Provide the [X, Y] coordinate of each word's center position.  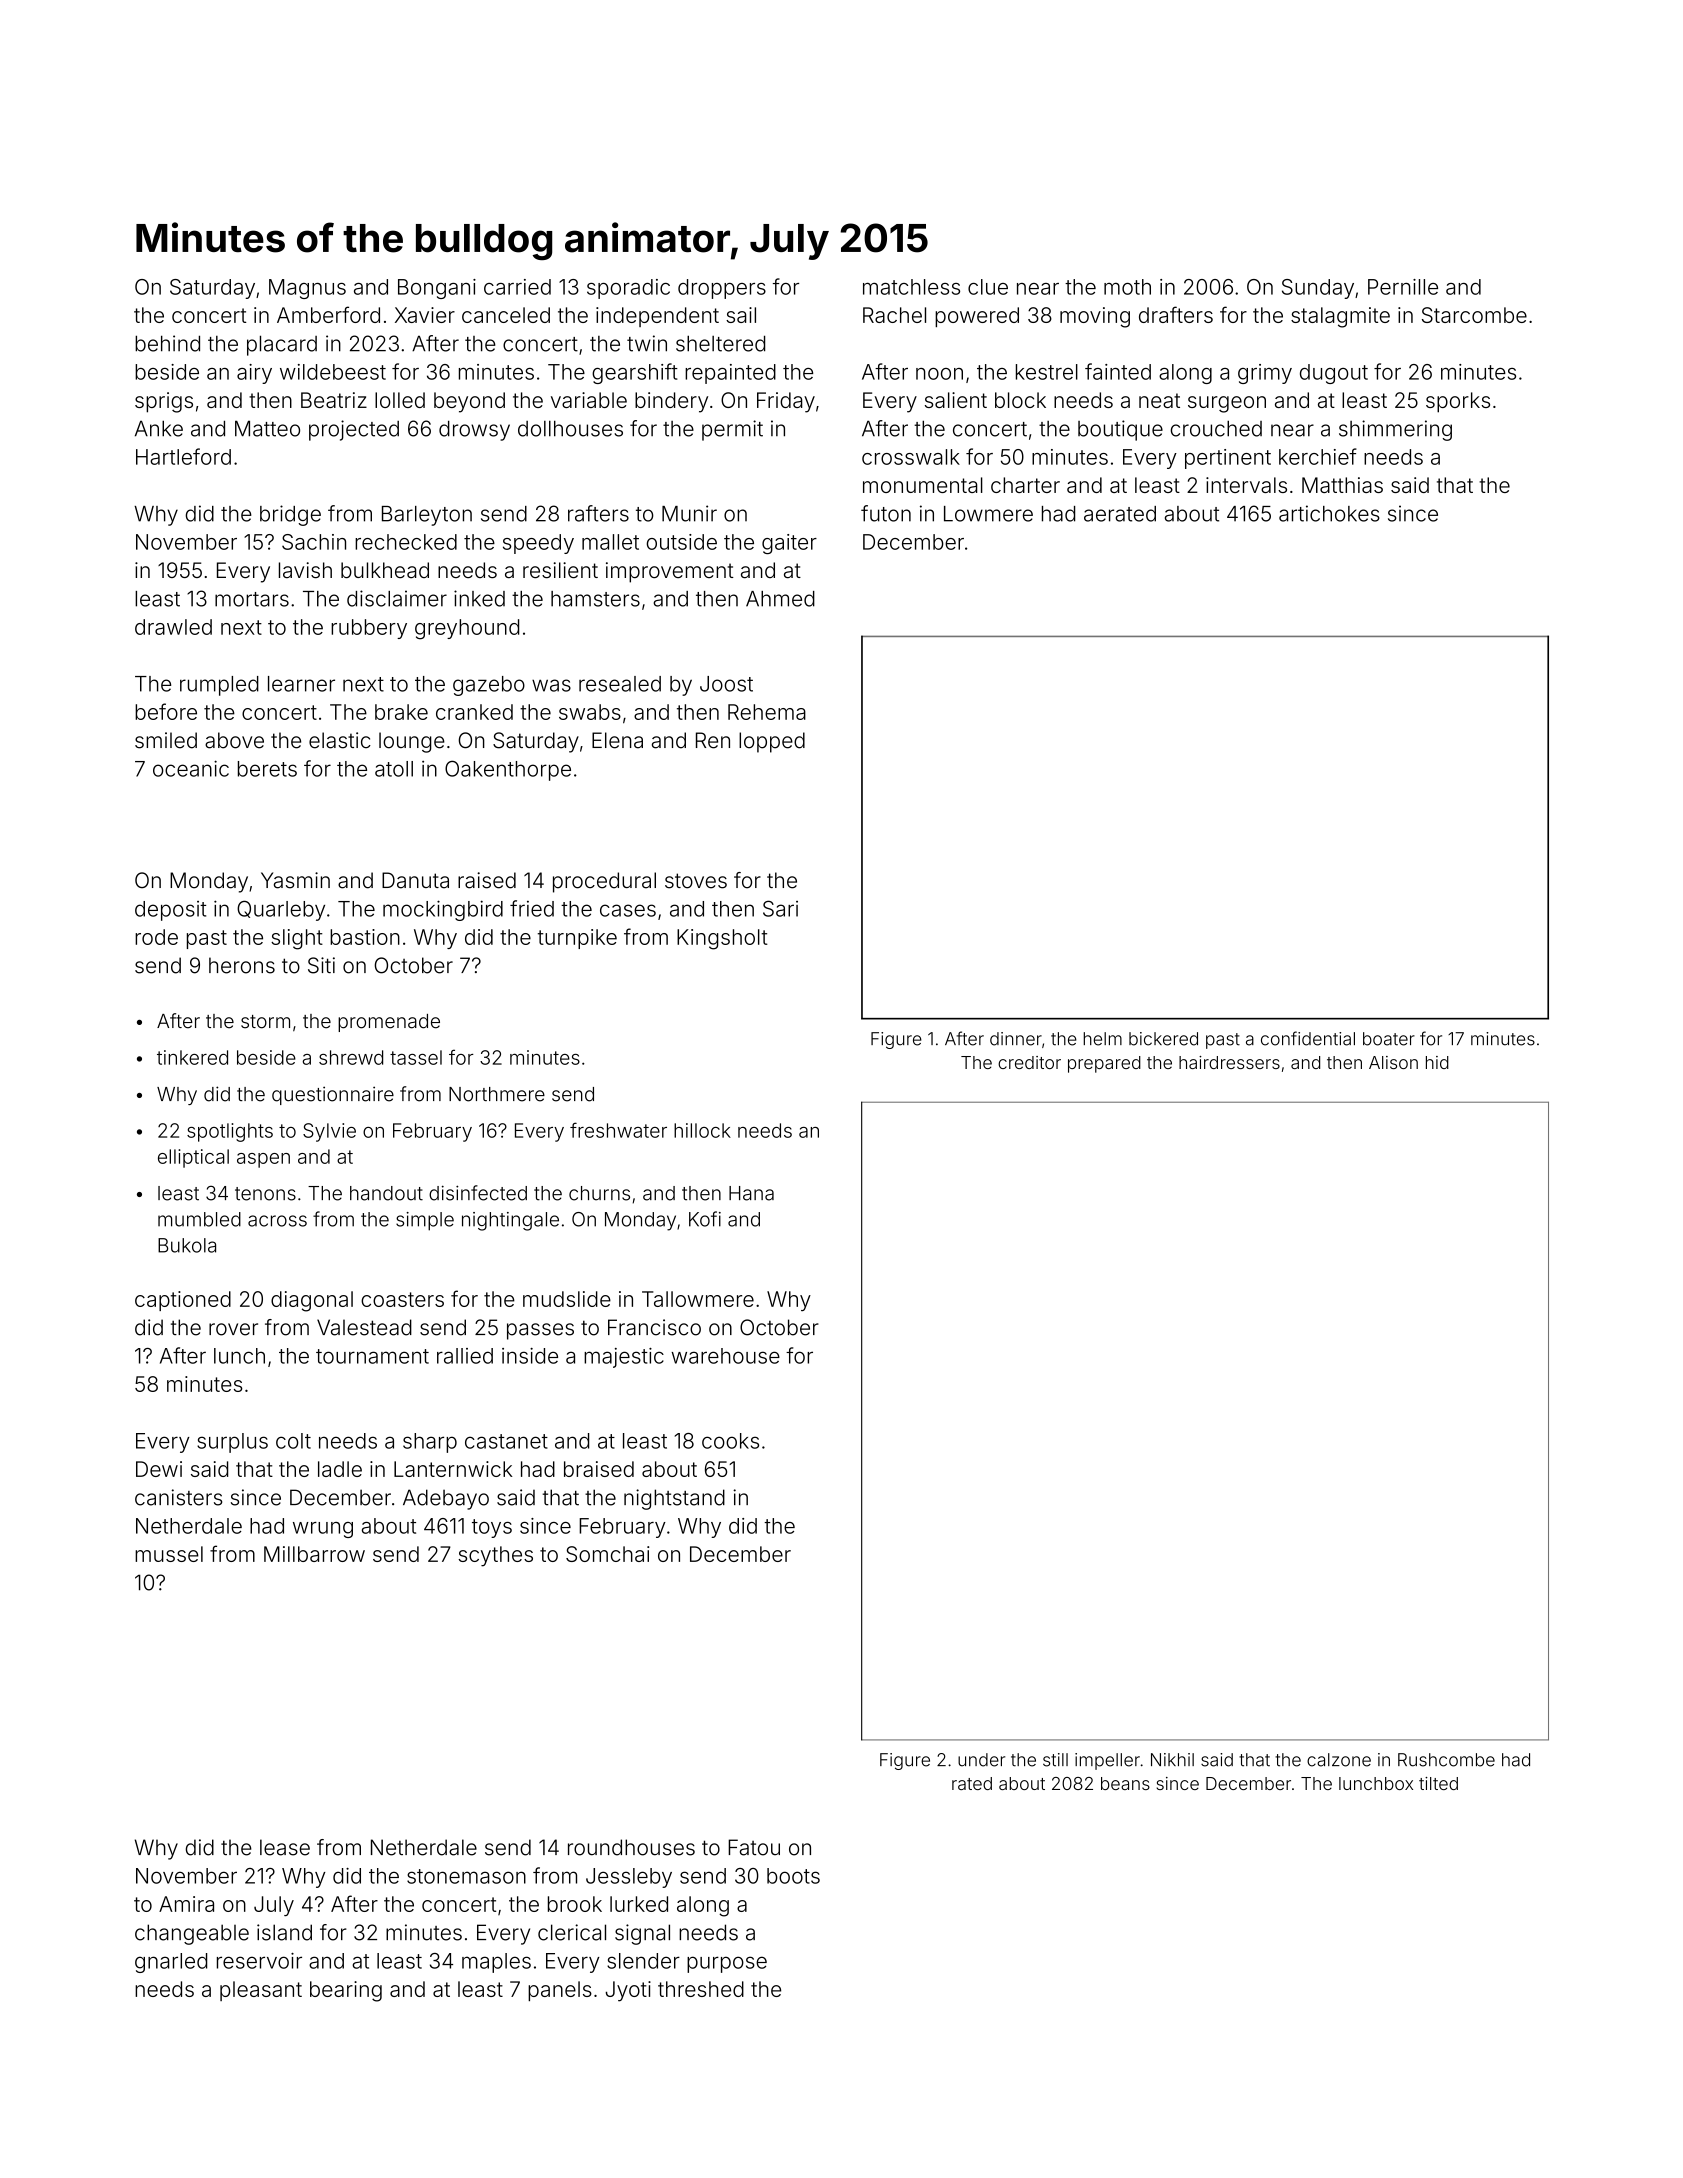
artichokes [1329, 513]
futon [886, 513]
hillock [702, 1130]
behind [167, 343]
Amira [186, 1904]
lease [285, 1847]
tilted [1438, 1783]
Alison [1393, 1062]
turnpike [577, 939]
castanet [506, 1441]
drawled [173, 627]
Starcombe [1474, 315]
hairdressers [1229, 1062]
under [981, 1760]
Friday [786, 402]
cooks [730, 1441]
